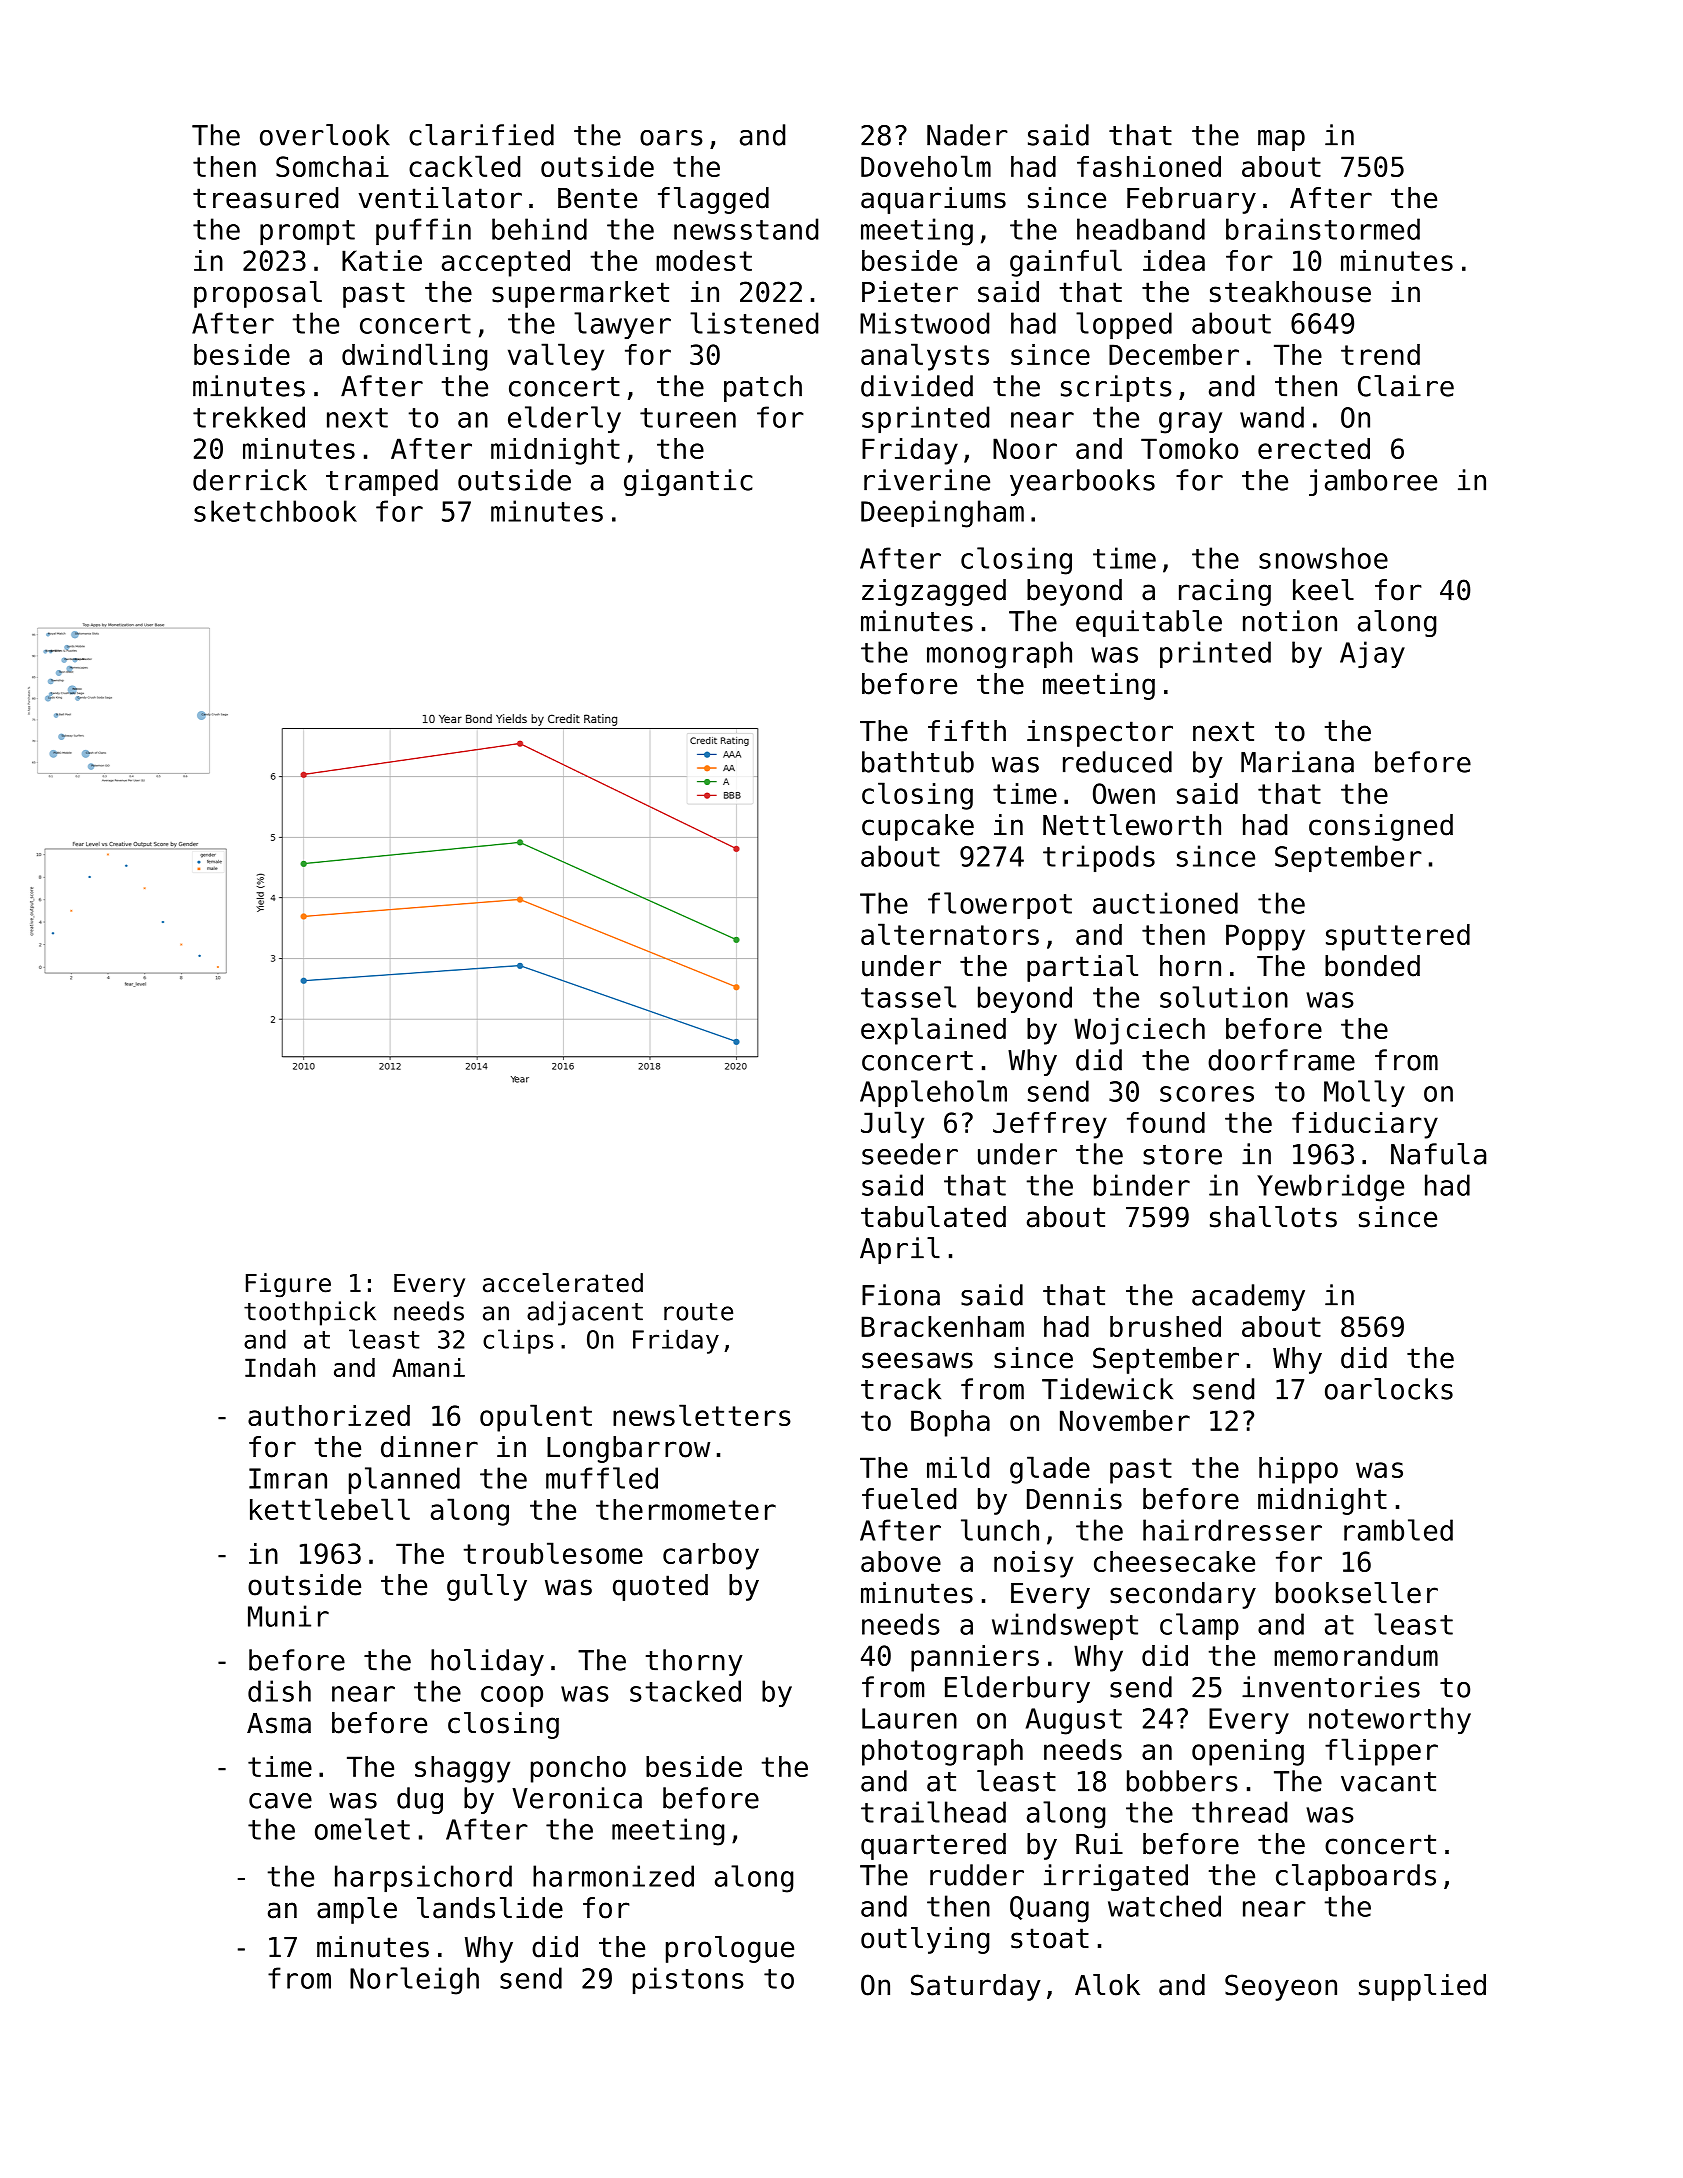 The width and height of the screenshot is (1683, 2178). I want to click on Norleigh, so click(414, 1981).
